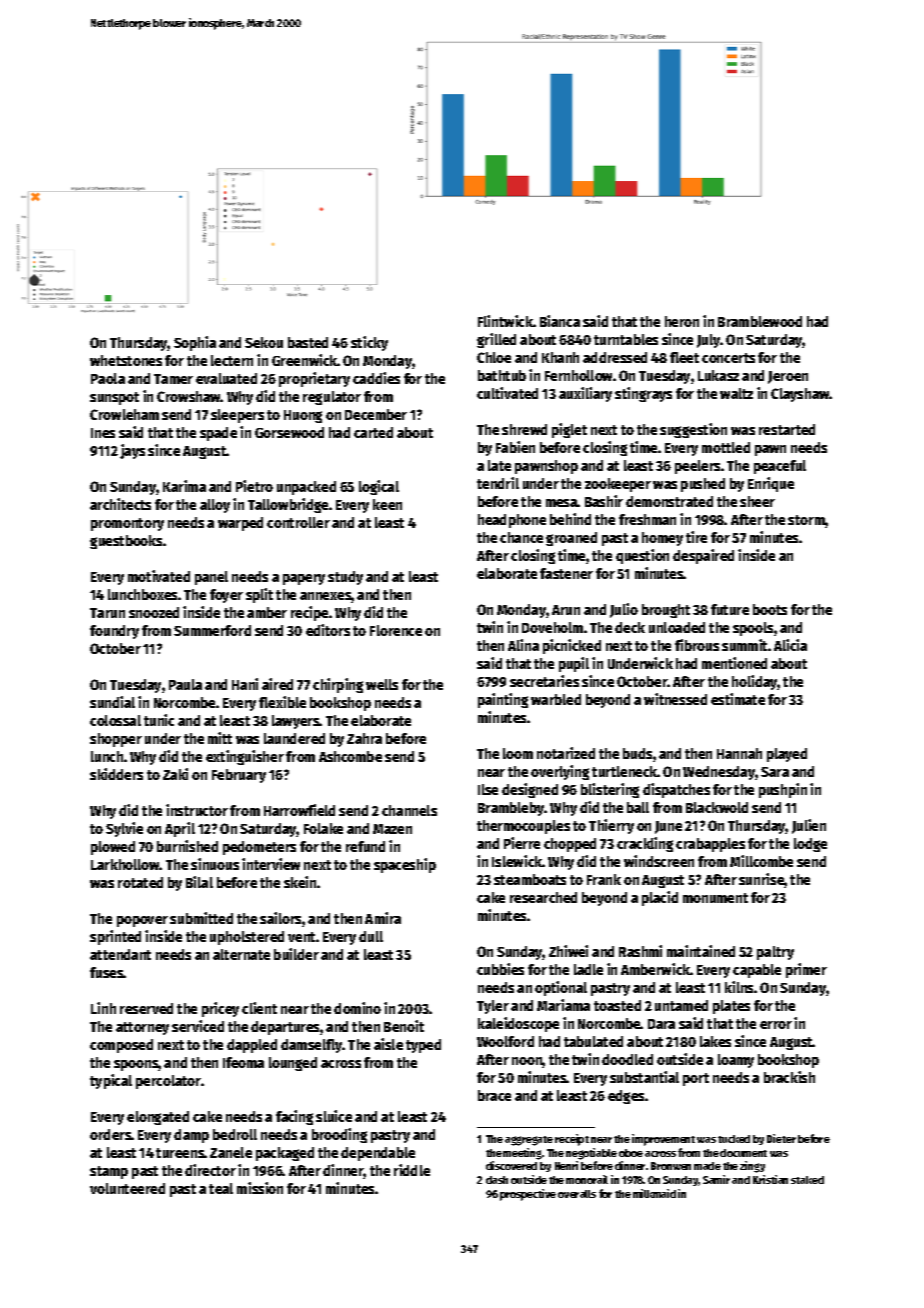 The height and width of the image is (1308, 924). Describe the element at coordinates (738, 699) in the image. I see `estimate` at that location.
